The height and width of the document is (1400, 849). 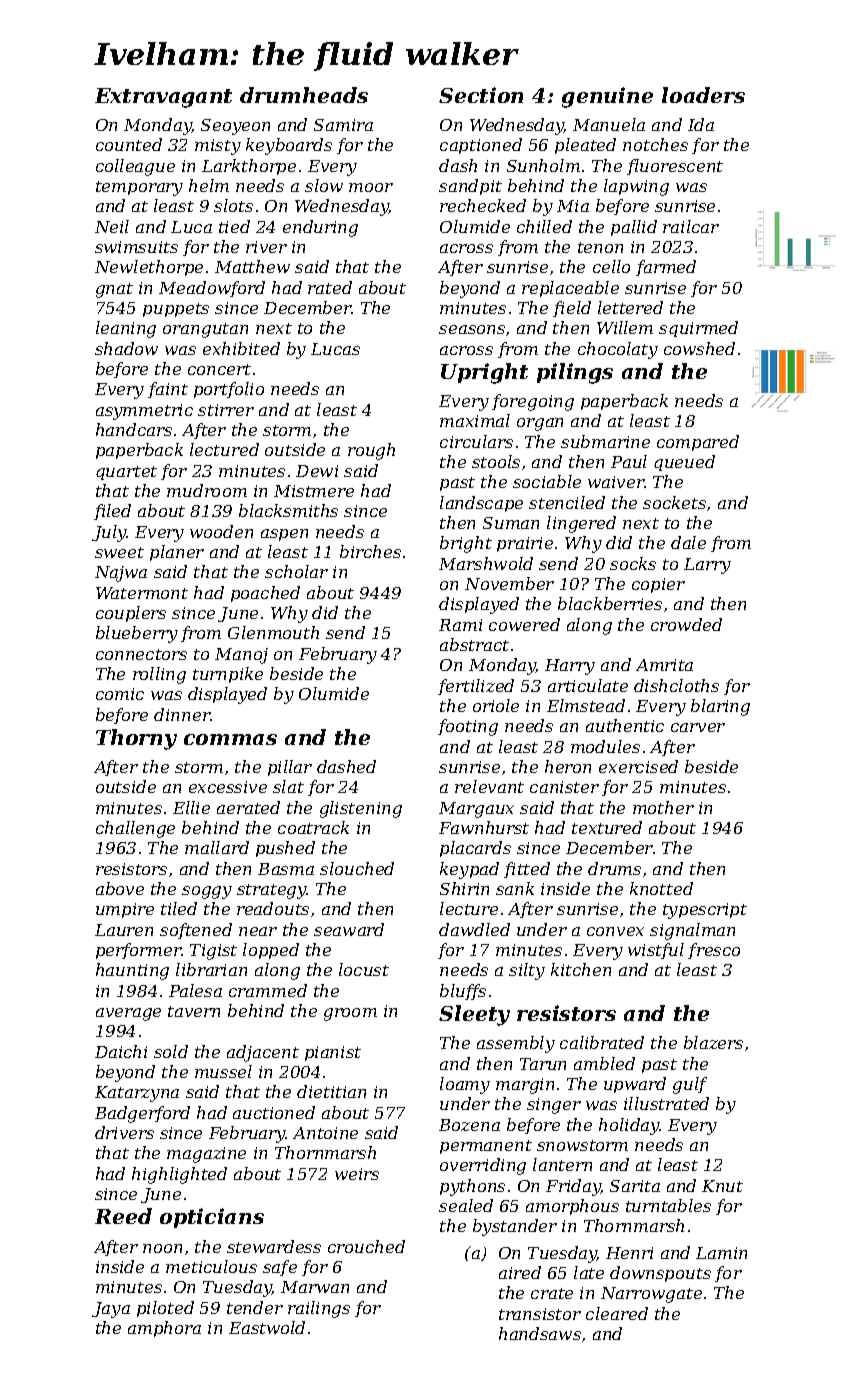 What do you see at coordinates (314, 491) in the document?
I see `Mistmere` at bounding box center [314, 491].
